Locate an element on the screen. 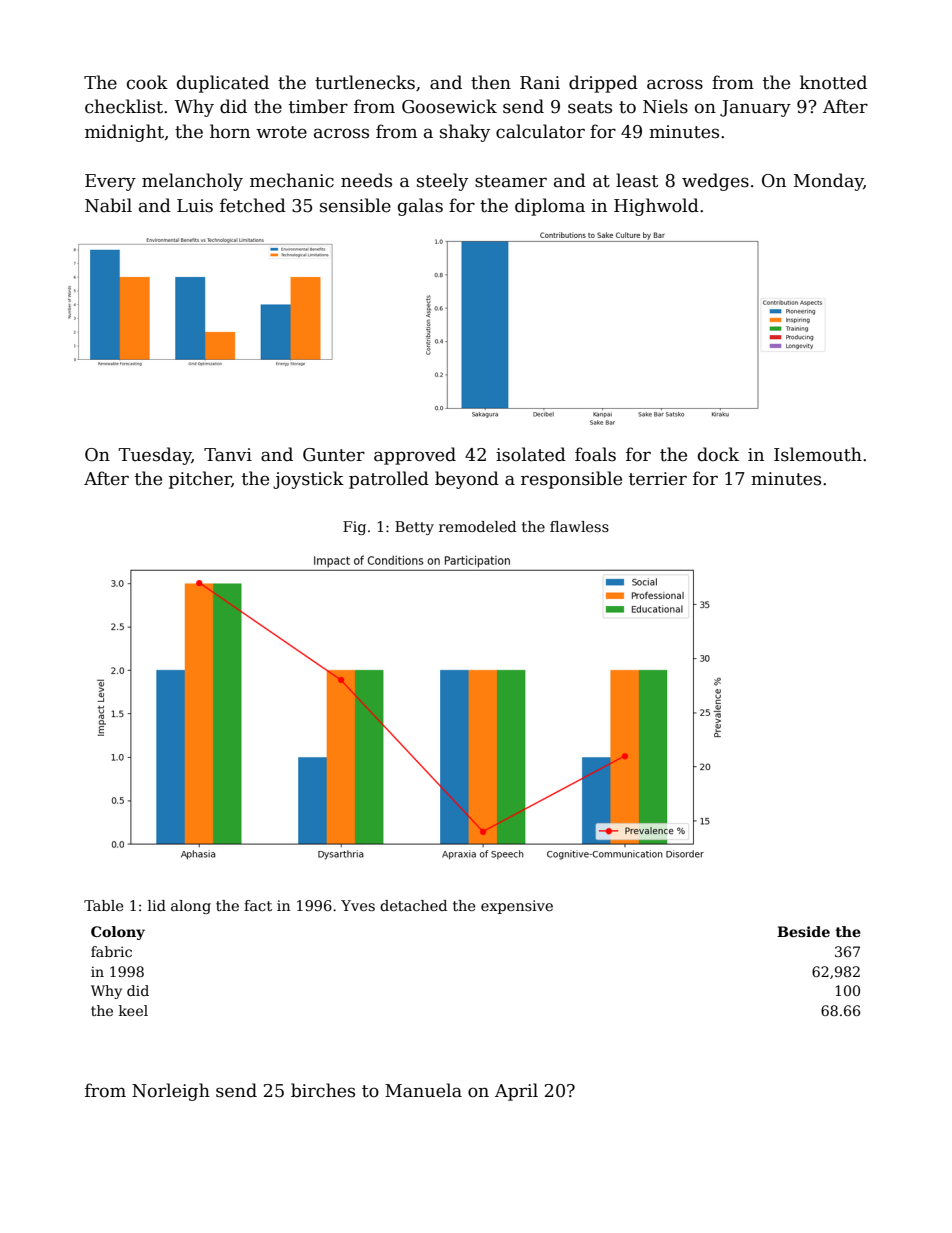  galas is located at coordinates (420, 207).
